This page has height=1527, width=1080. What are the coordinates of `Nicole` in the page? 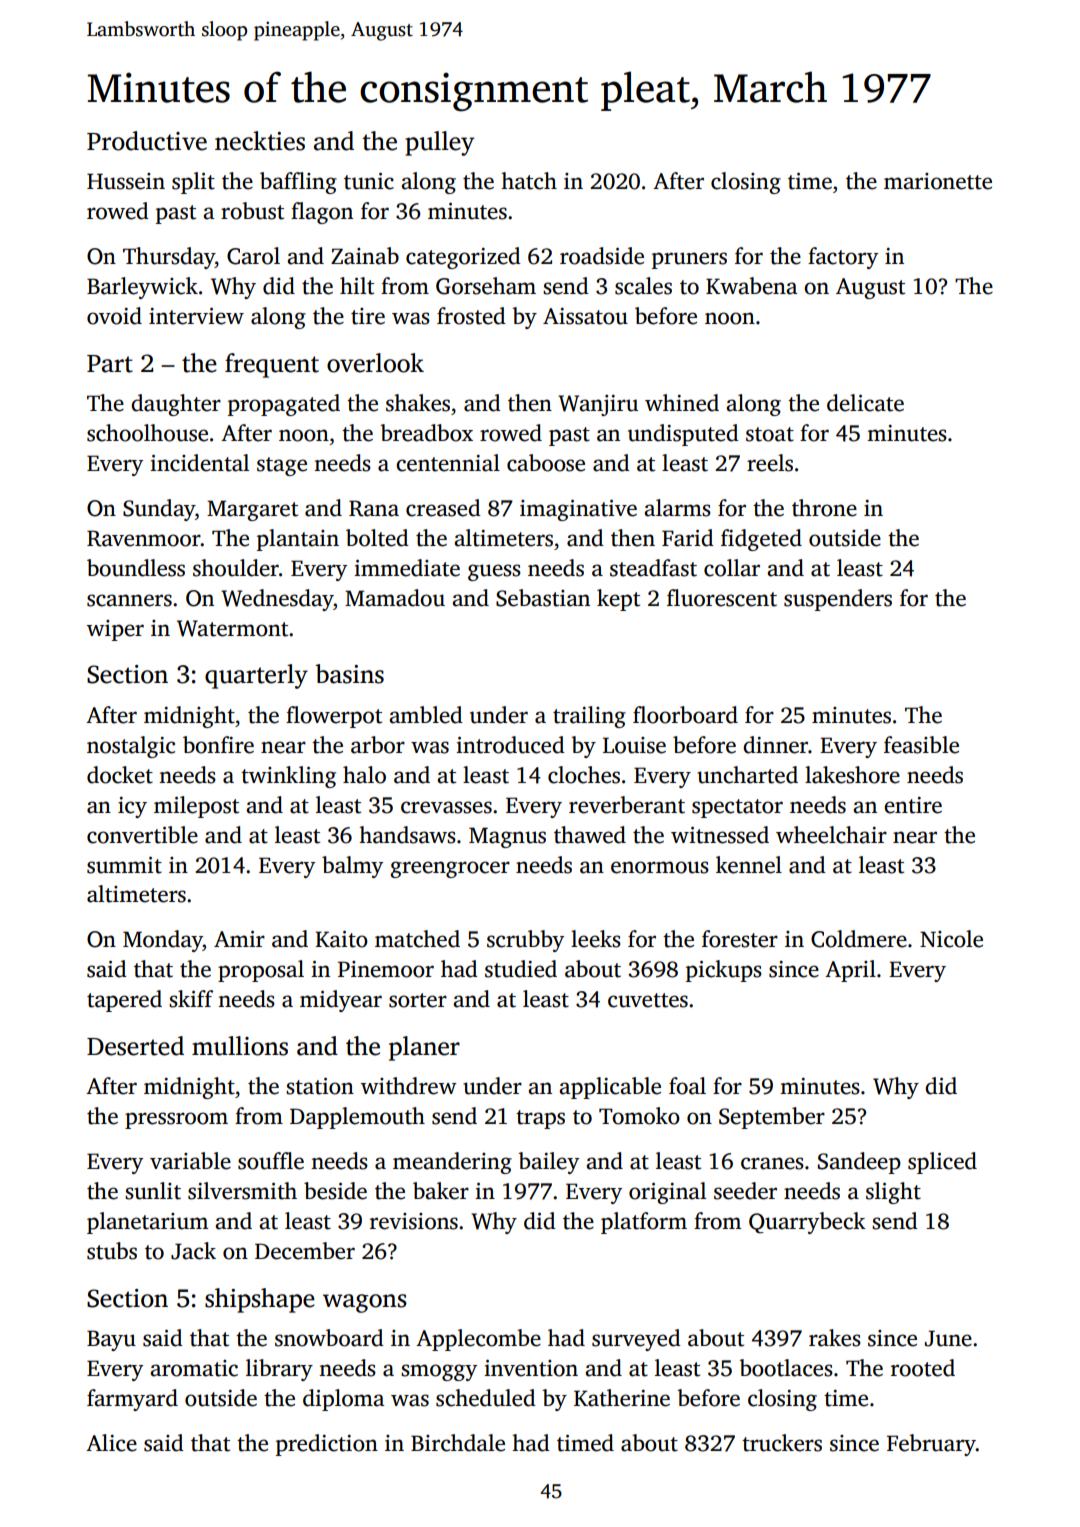 It's located at (951, 939).
